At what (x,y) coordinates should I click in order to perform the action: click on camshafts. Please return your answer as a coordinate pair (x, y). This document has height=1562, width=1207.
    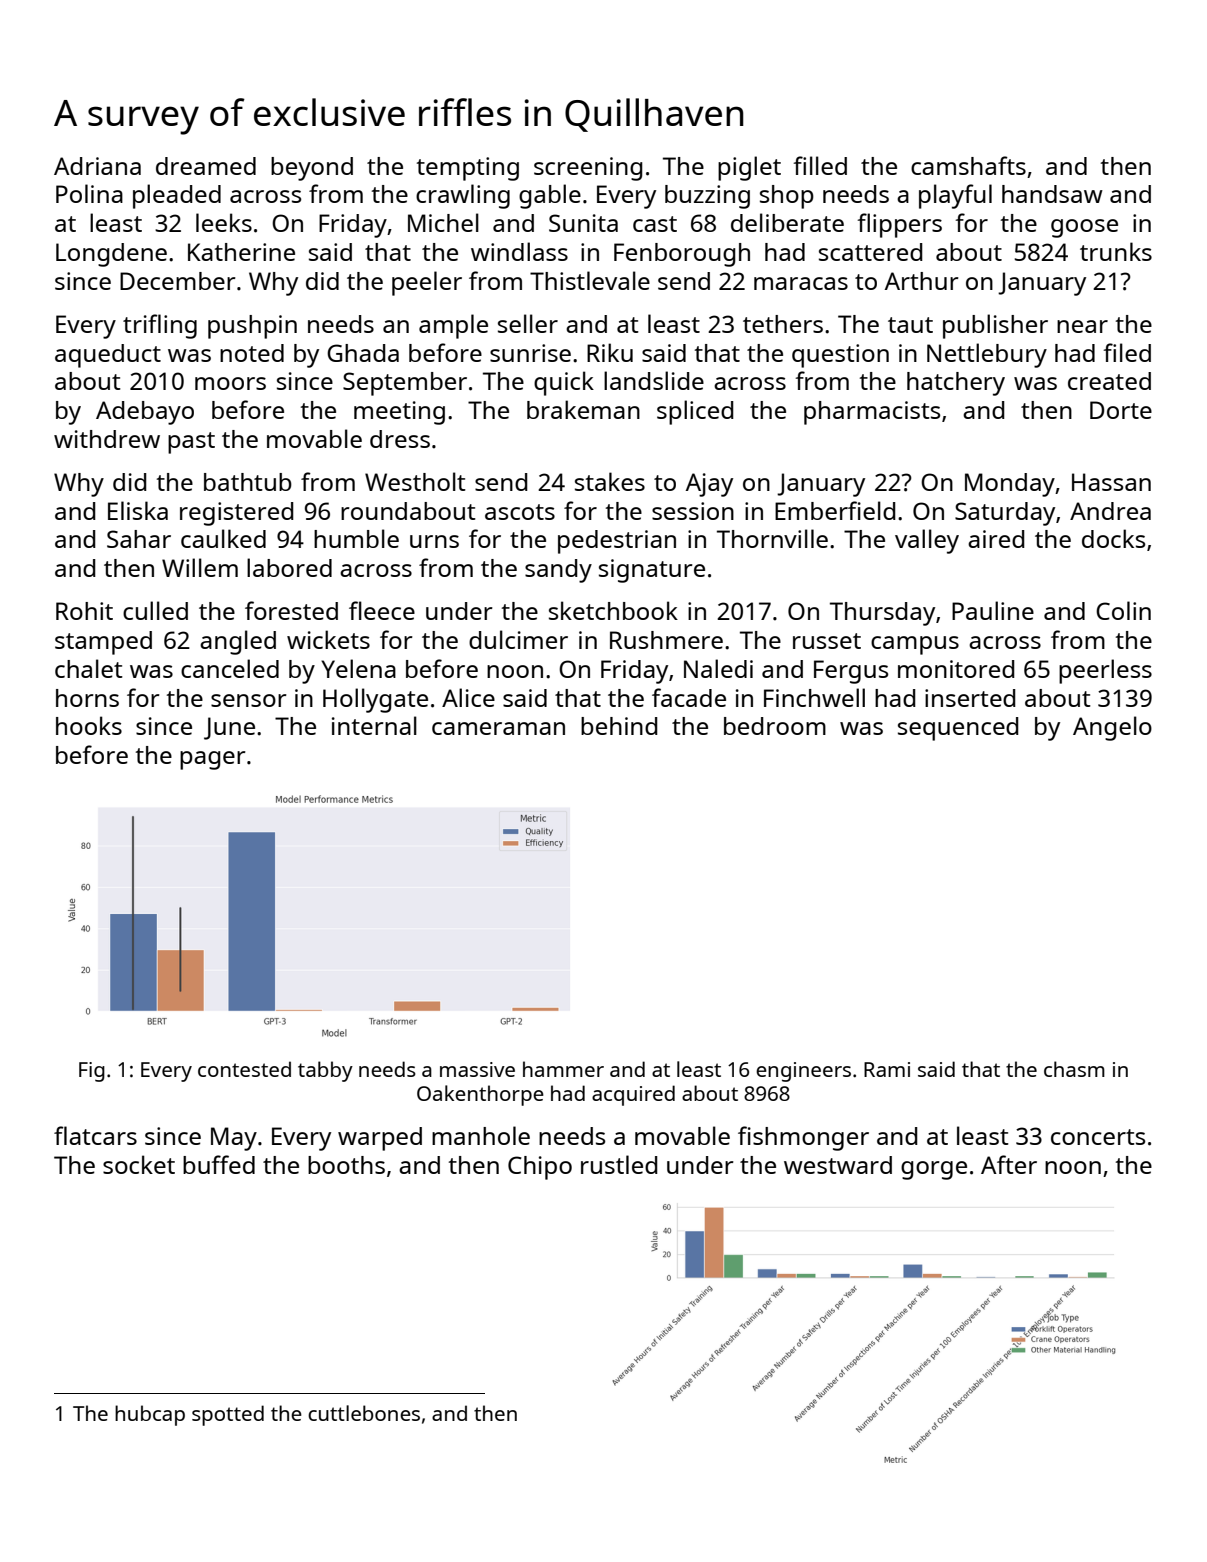
    Looking at the image, I should click on (968, 165).
